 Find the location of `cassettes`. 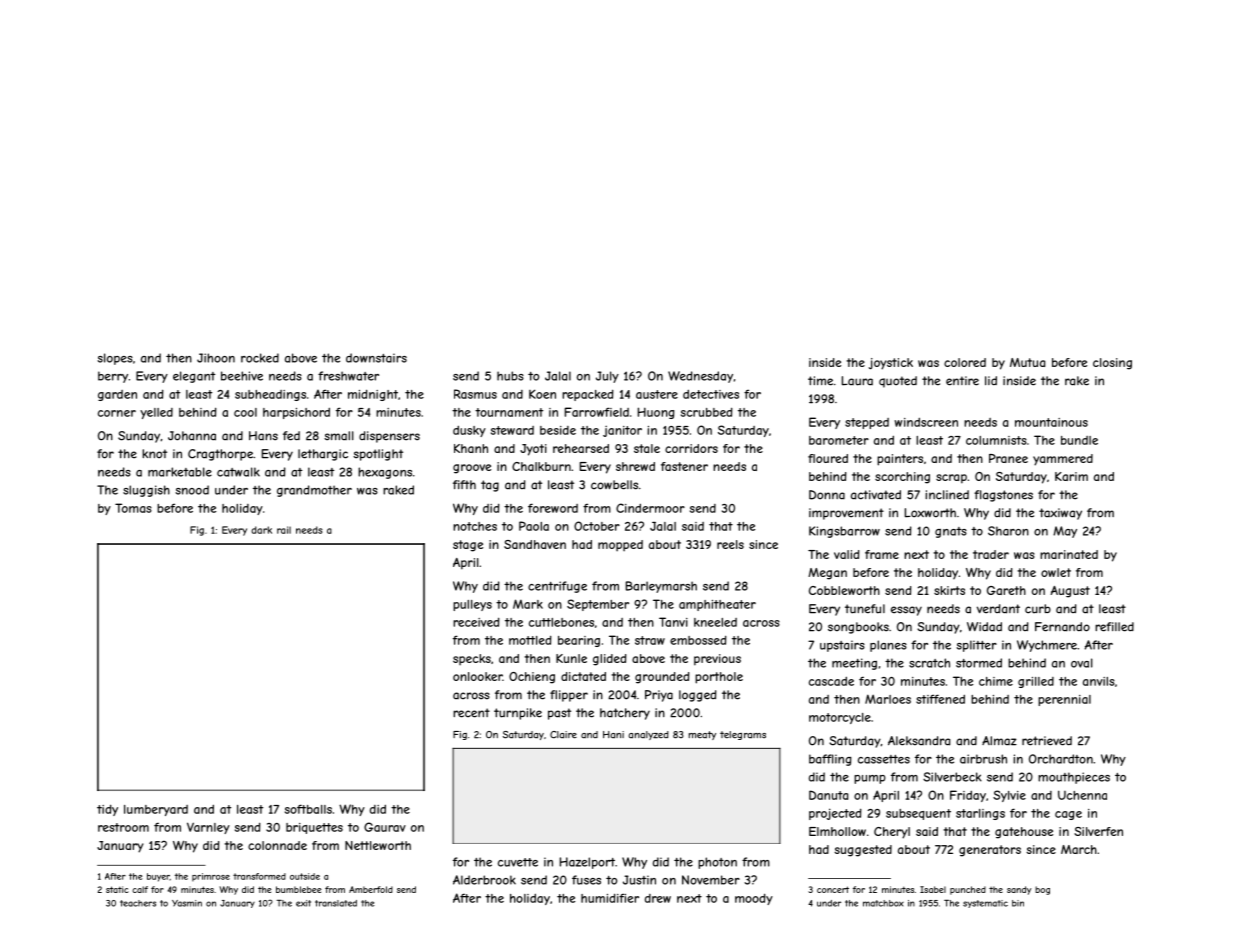

cassettes is located at coordinates (884, 759).
